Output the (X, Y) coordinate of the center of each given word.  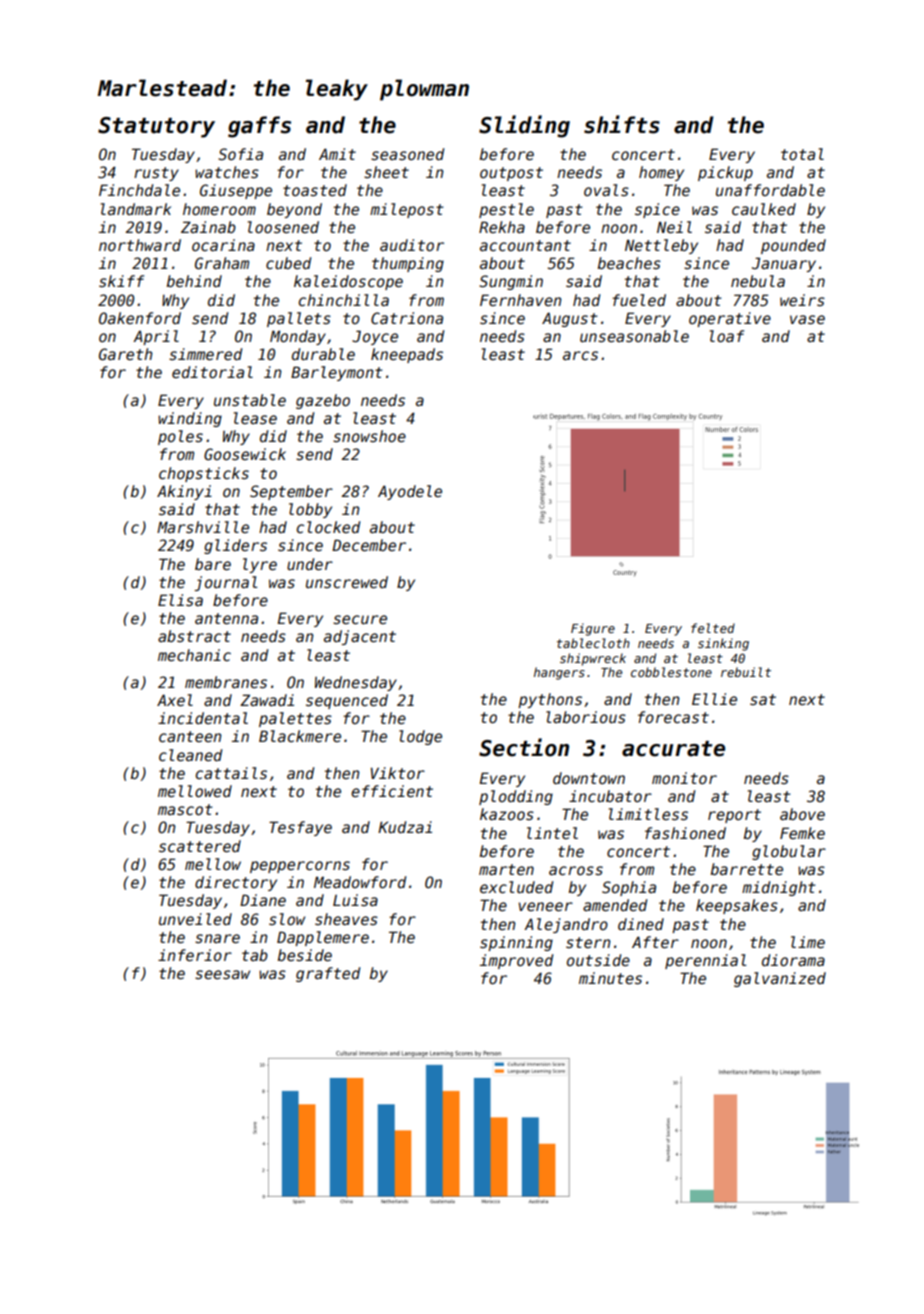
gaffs (259, 127)
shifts (622, 124)
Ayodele (410, 492)
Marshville (203, 527)
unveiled (195, 919)
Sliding (524, 126)
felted (713, 628)
